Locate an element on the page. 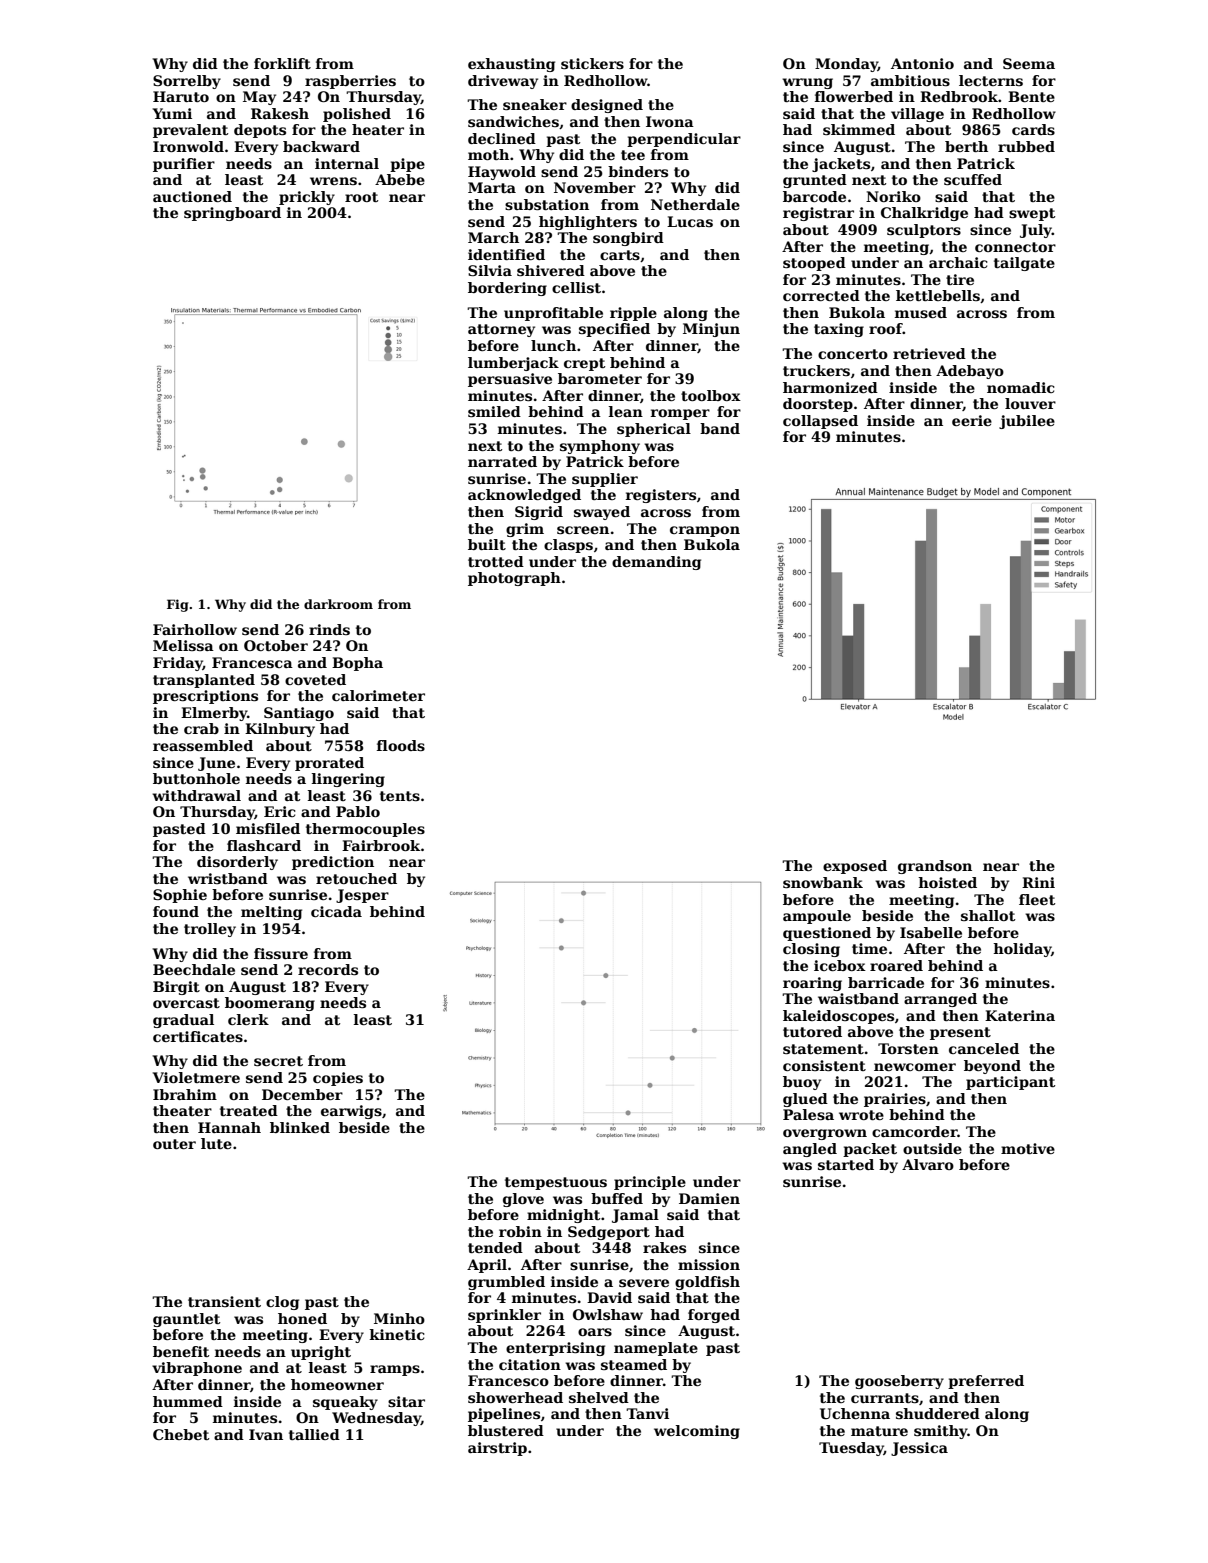 The image size is (1208, 1563). snowbank is located at coordinates (823, 882).
